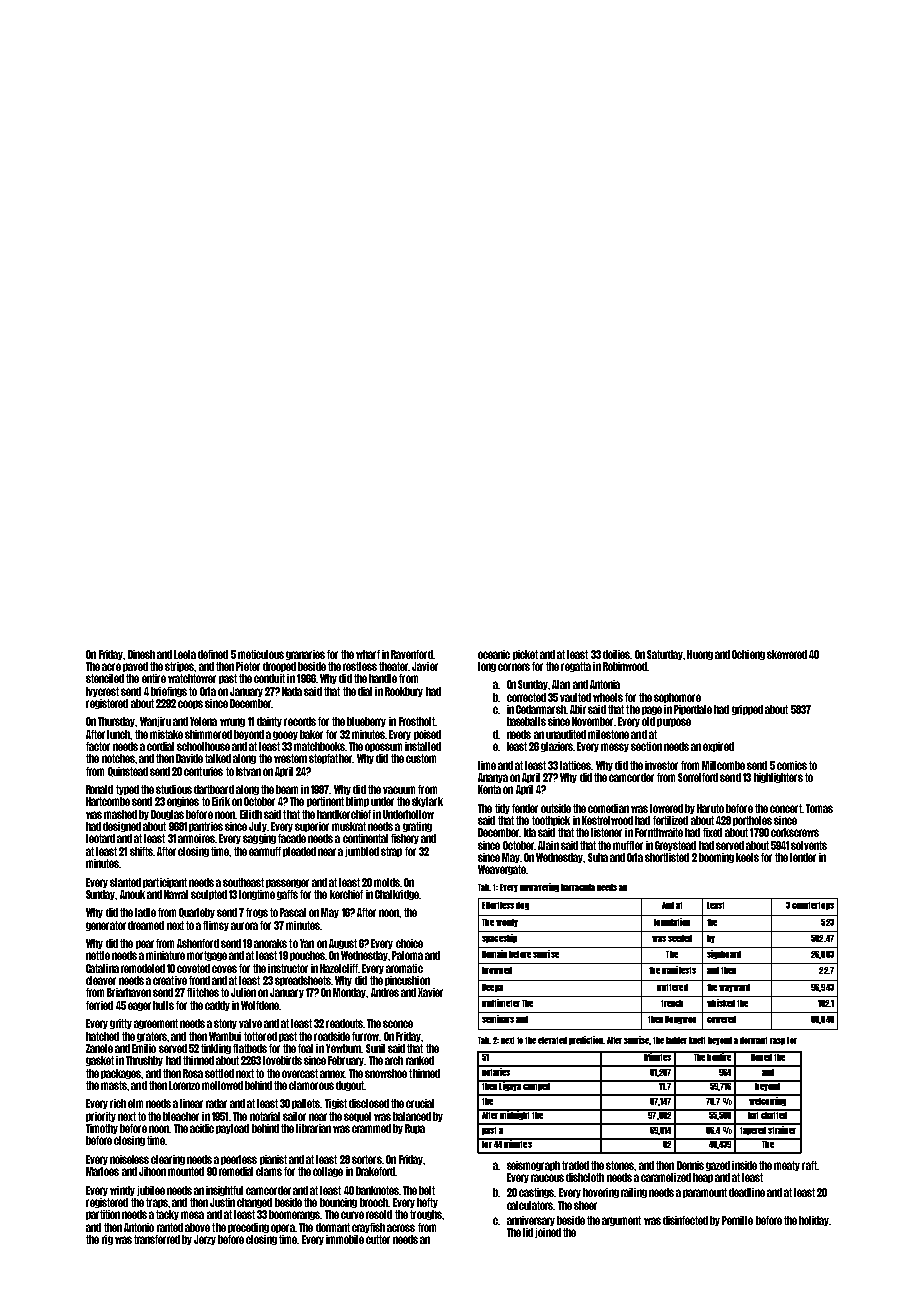 This screenshot has width=924, height=1308. Describe the element at coordinates (737, 1220) in the screenshot. I see `Pernille` at that location.
